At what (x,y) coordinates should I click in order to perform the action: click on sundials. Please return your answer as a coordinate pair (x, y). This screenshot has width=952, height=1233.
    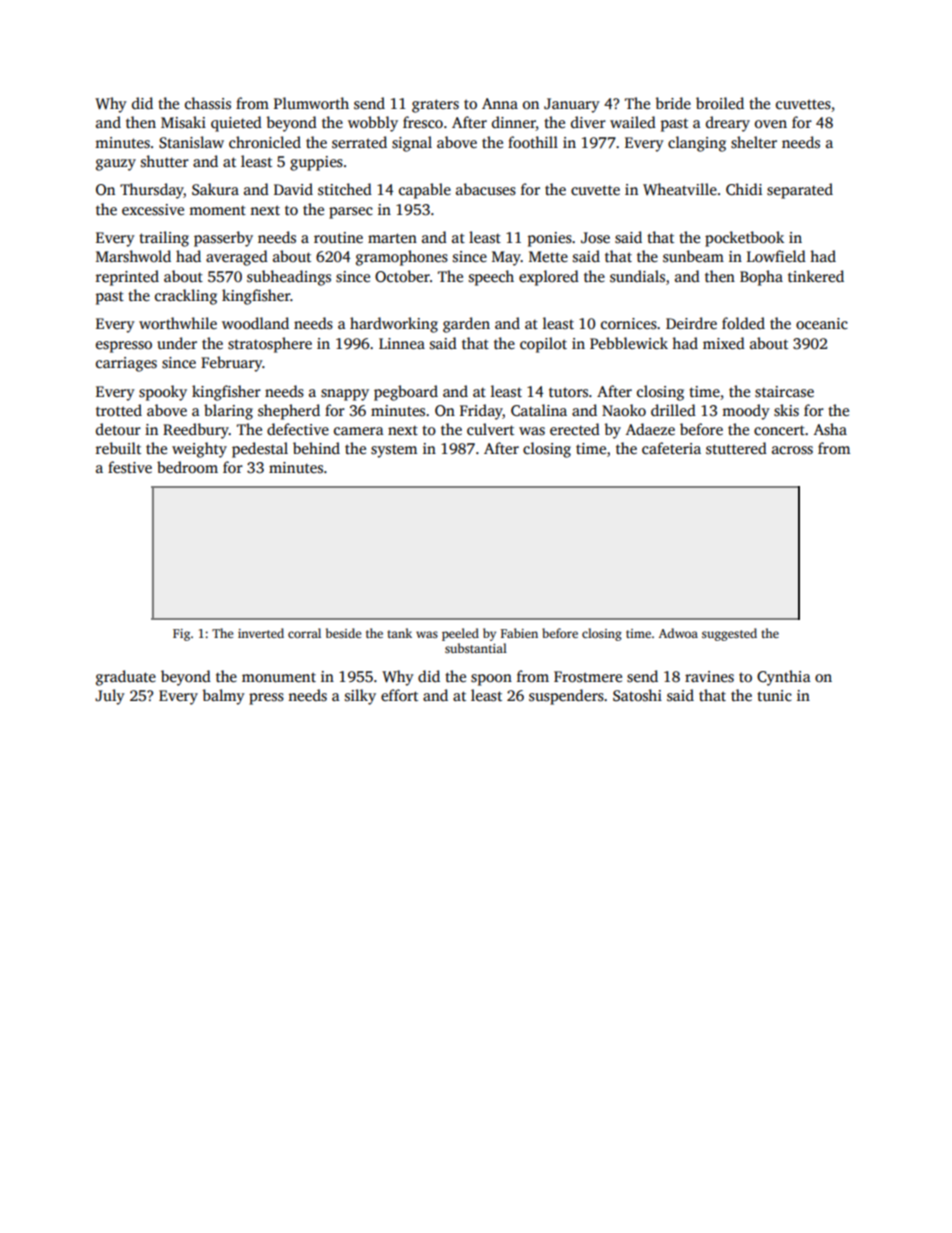
    Looking at the image, I should click on (637, 276).
